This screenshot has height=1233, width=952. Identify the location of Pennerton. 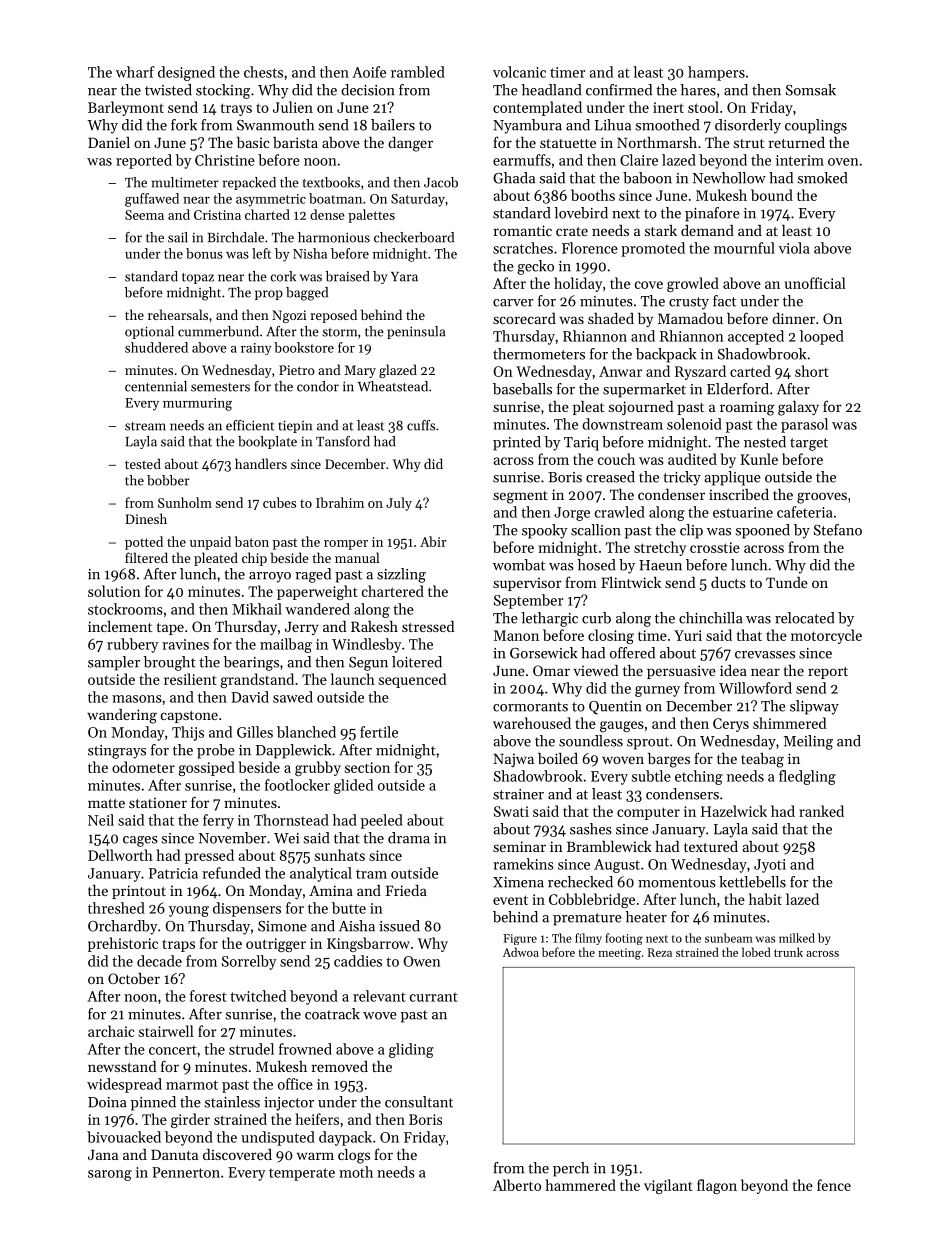
(186, 1172).
